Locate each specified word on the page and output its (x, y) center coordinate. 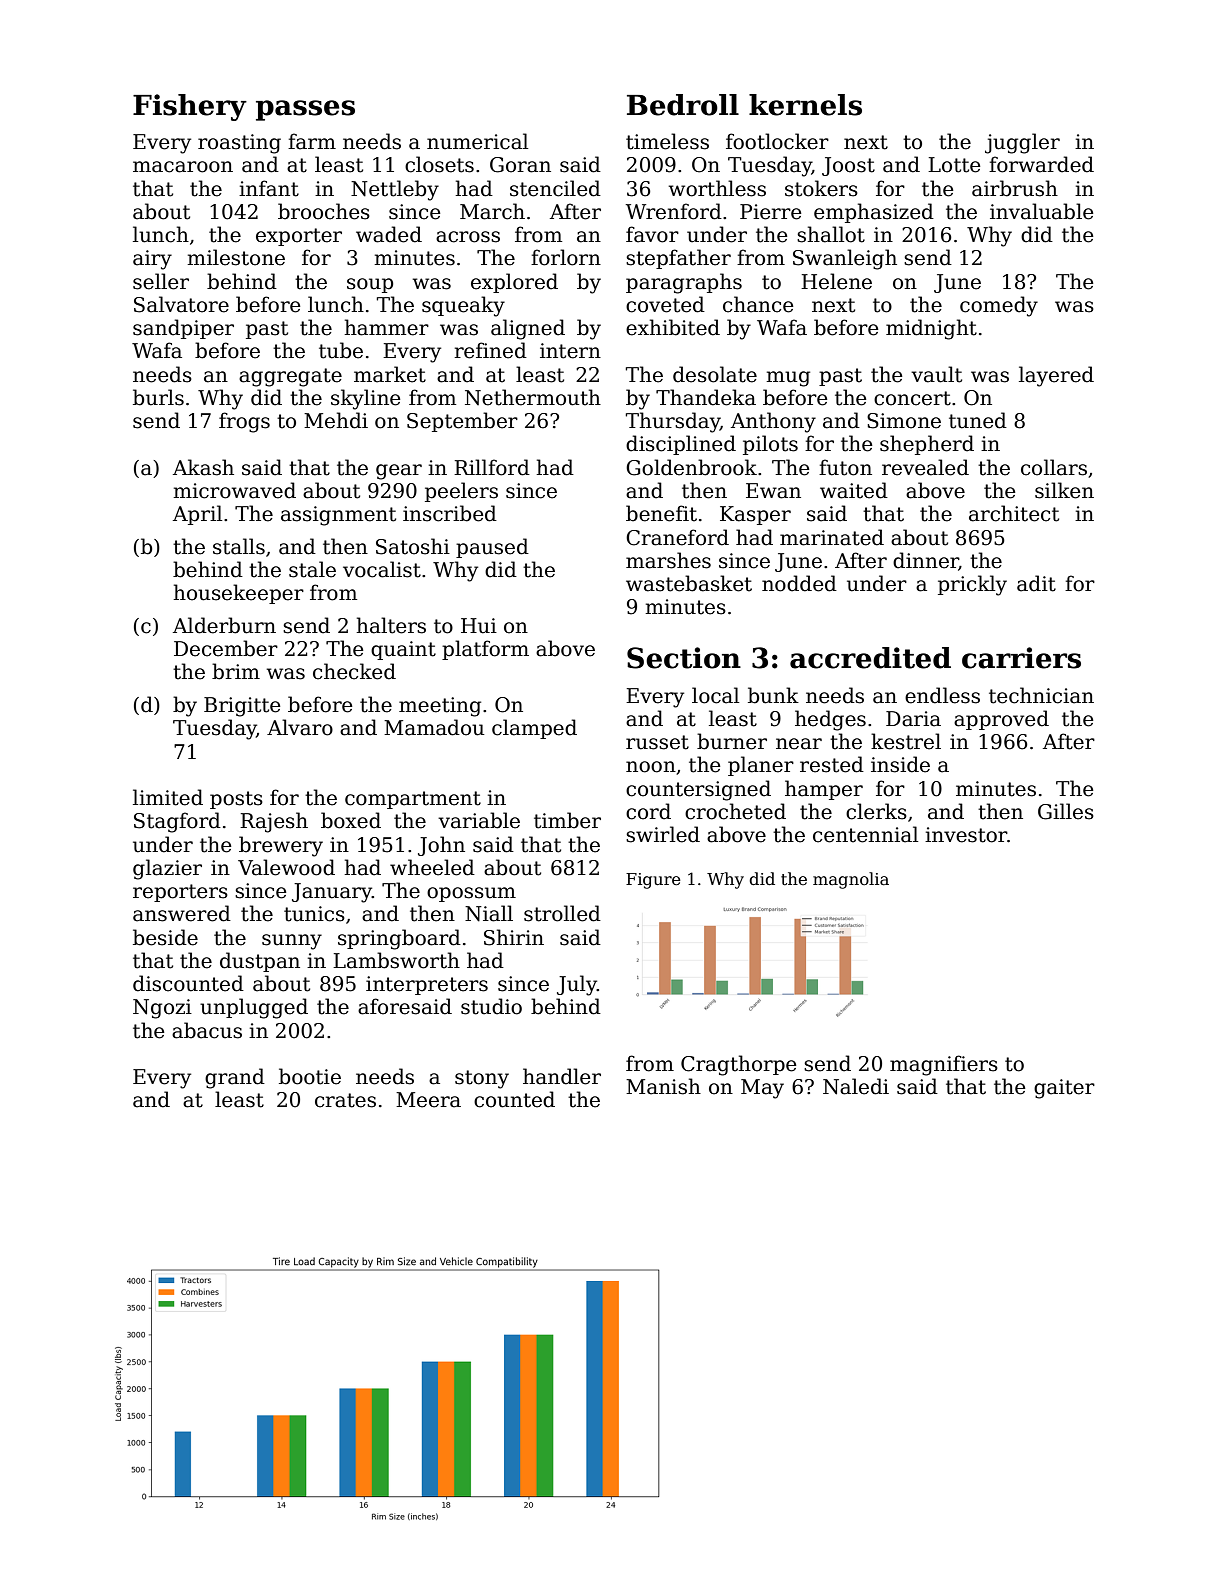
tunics (314, 914)
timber (567, 820)
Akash (203, 467)
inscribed (450, 513)
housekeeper (238, 594)
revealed (925, 467)
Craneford (677, 537)
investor (966, 835)
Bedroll (683, 105)
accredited (870, 658)
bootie (310, 1076)
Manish (663, 1086)
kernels (805, 105)
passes (305, 110)
